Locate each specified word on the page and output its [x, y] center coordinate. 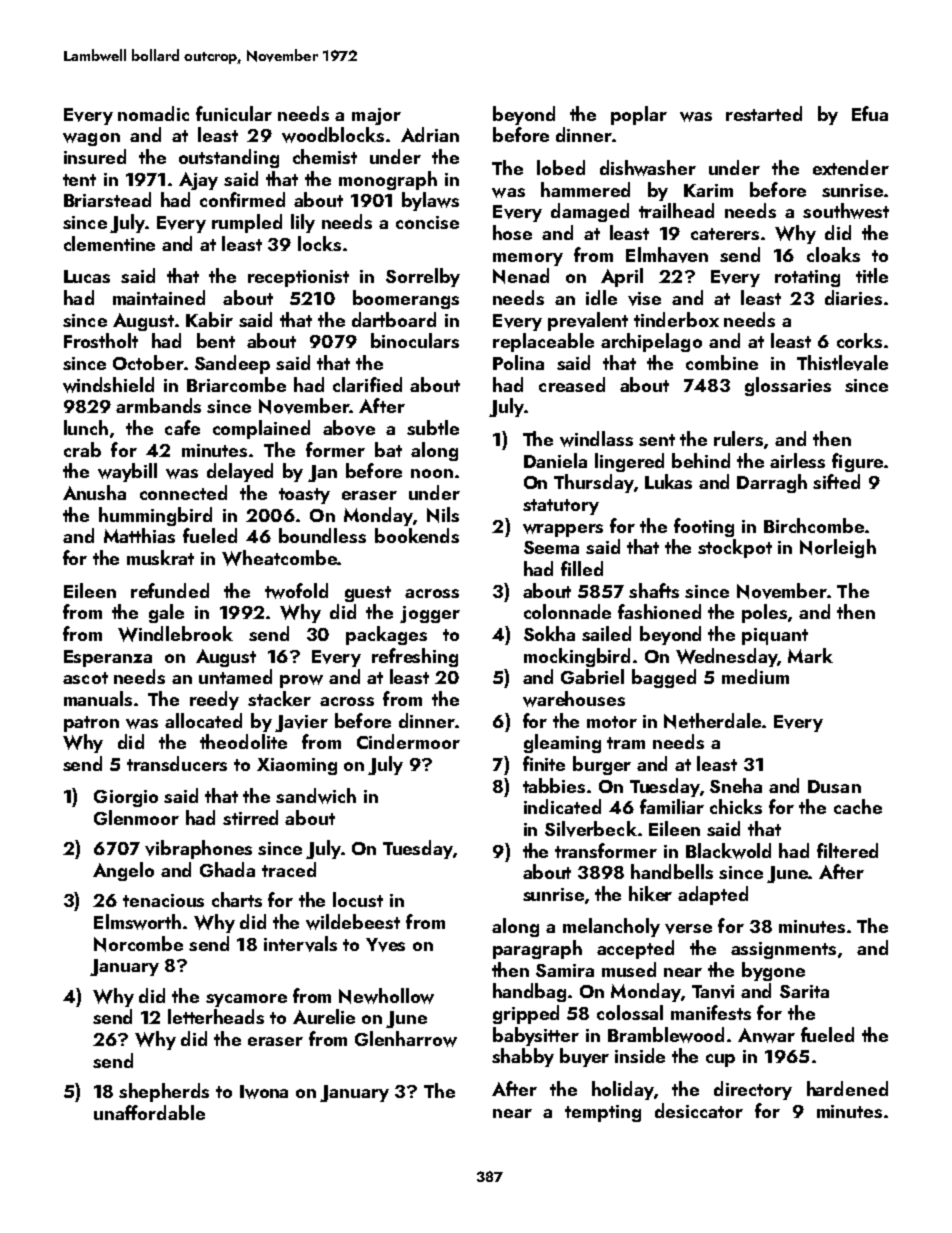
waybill [127, 472]
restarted [764, 113]
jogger [430, 614]
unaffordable [149, 1112]
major [376, 116]
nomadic [153, 113]
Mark [810, 655]
